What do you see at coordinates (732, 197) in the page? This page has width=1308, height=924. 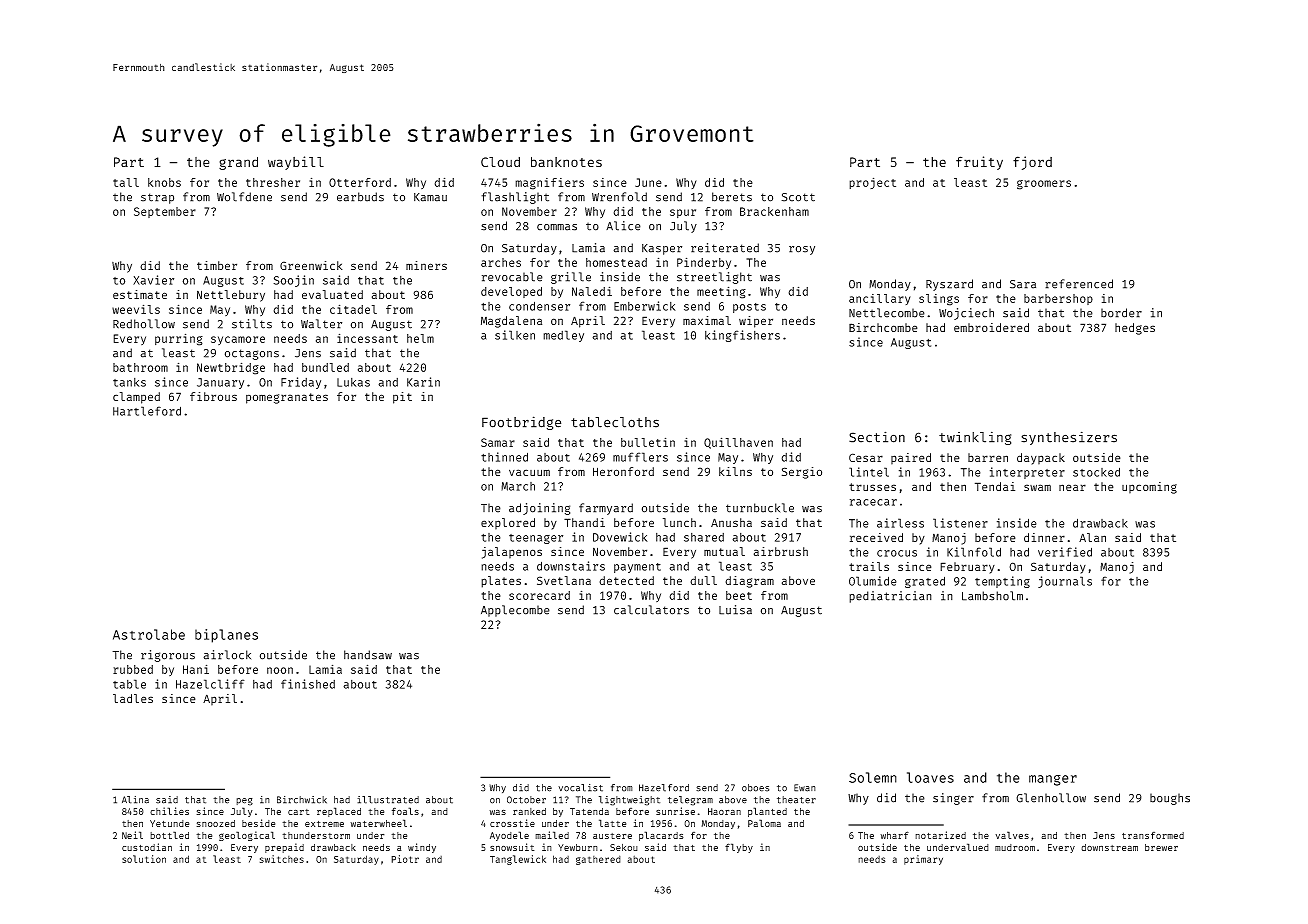 I see `berets` at bounding box center [732, 197].
